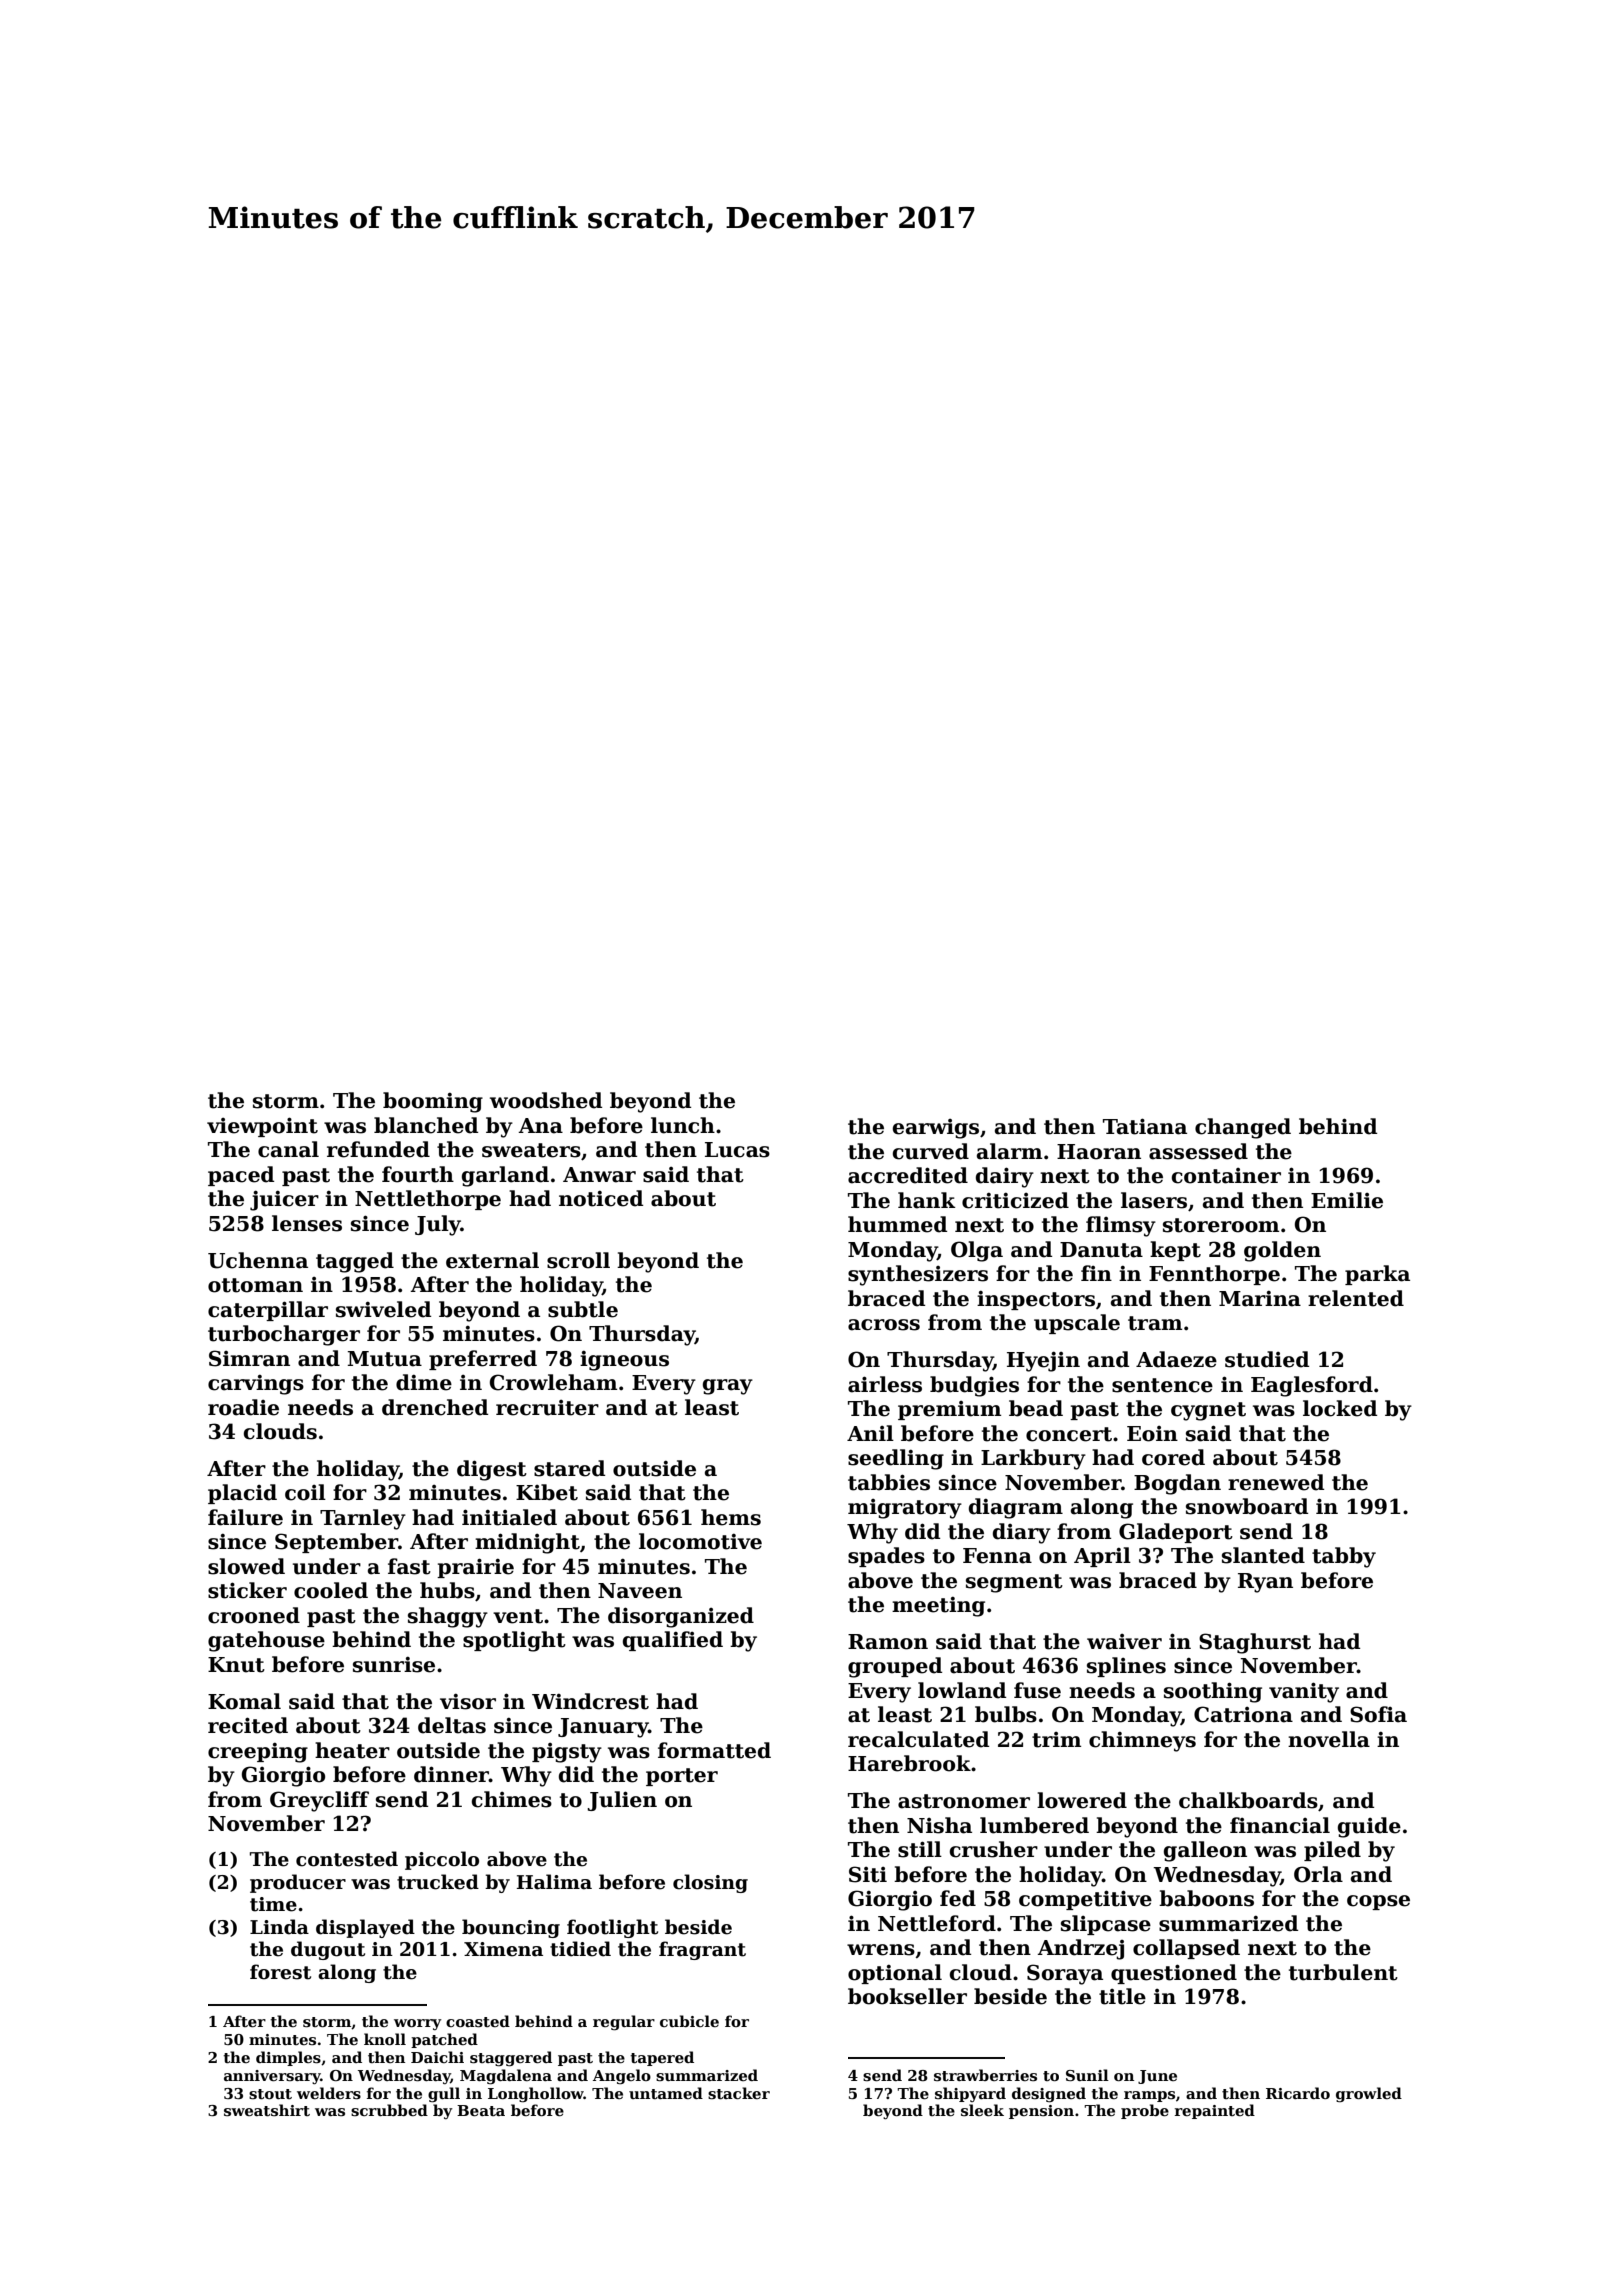 This document has height=2292, width=1620. Describe the element at coordinates (599, 1175) in the document. I see `Anwar` at that location.
